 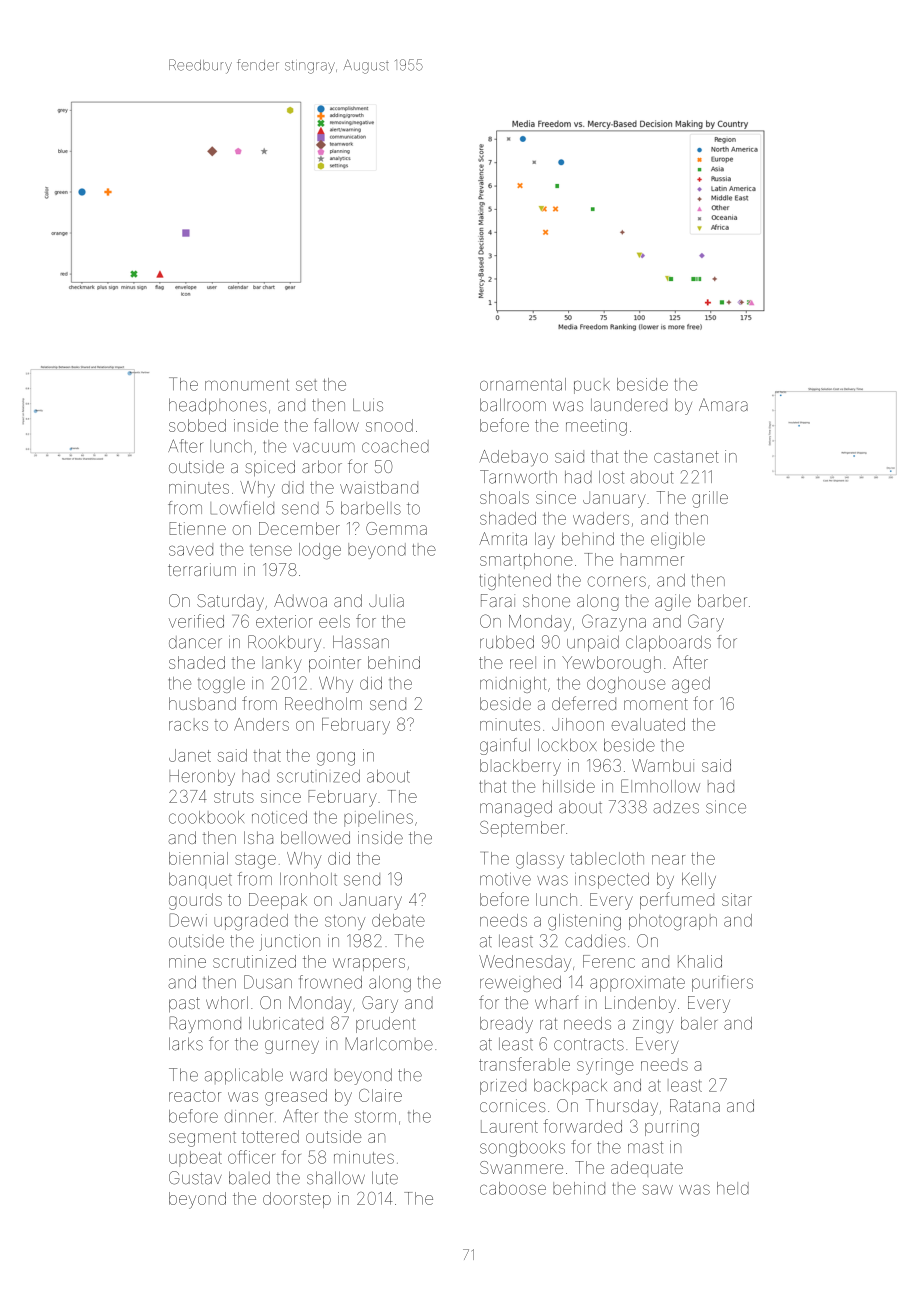 What do you see at coordinates (520, 984) in the screenshot?
I see `reweighed` at bounding box center [520, 984].
